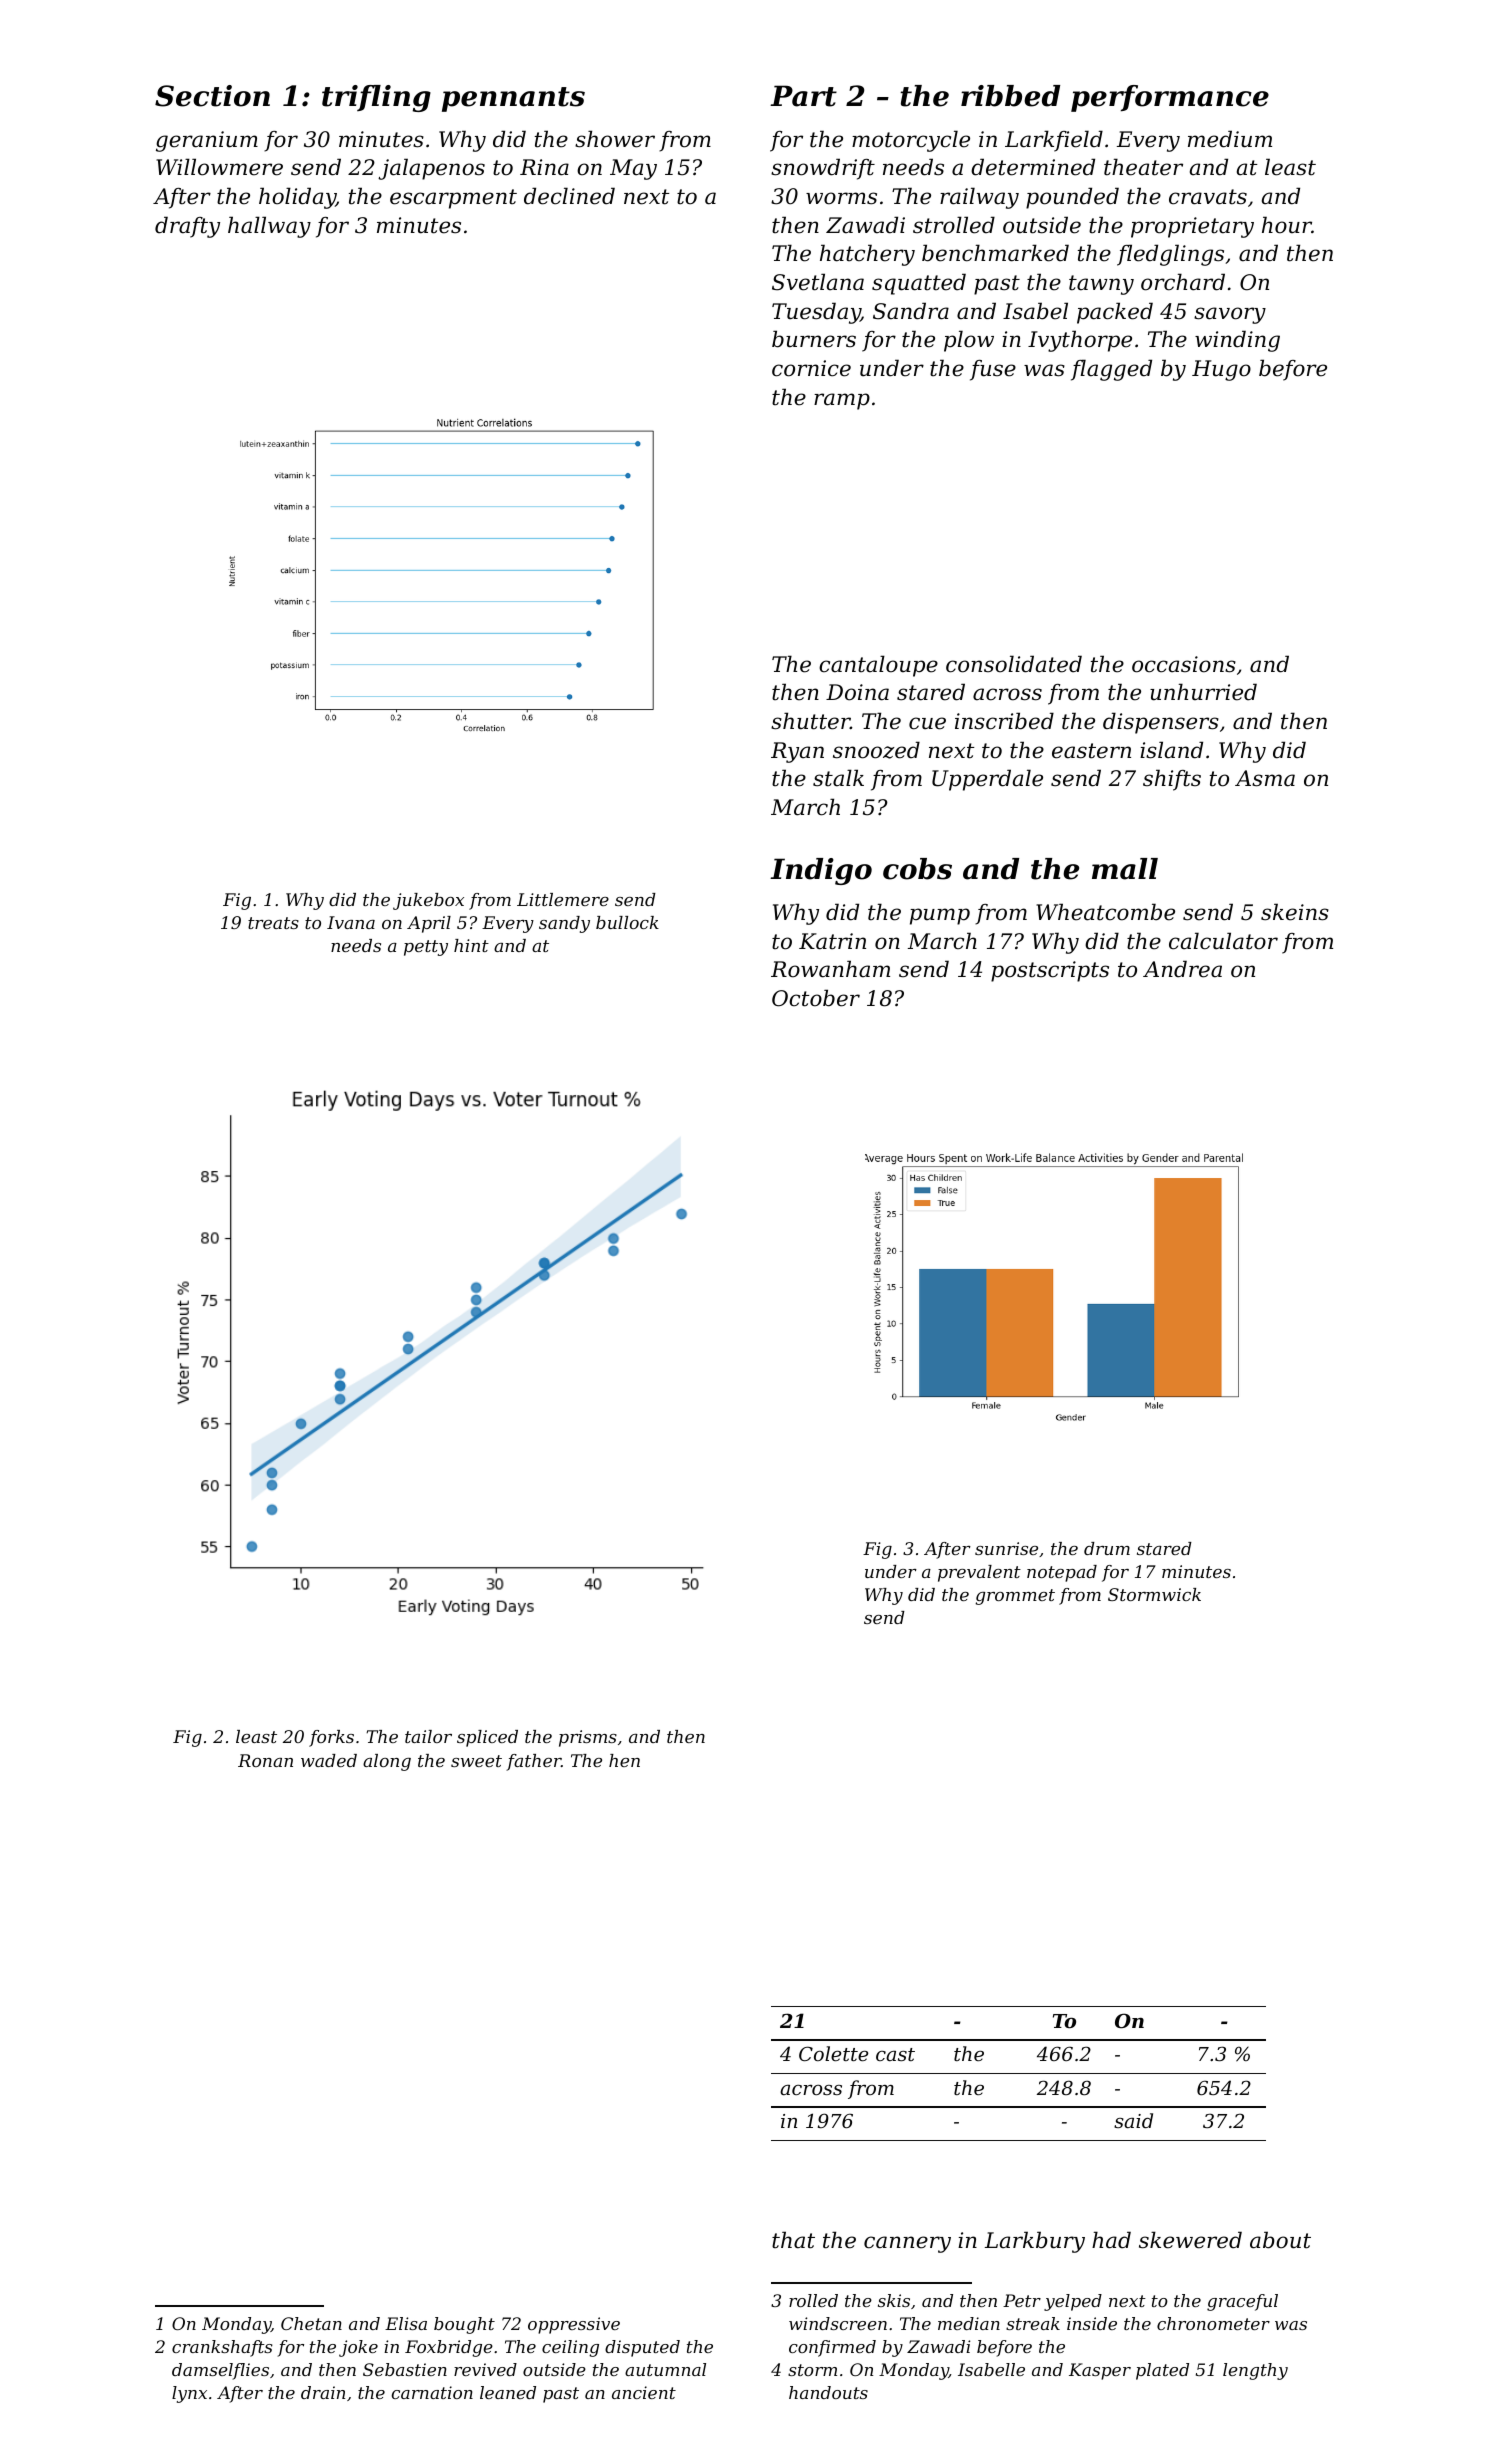  What do you see at coordinates (1100, 2371) in the image?
I see `Kasper` at bounding box center [1100, 2371].
